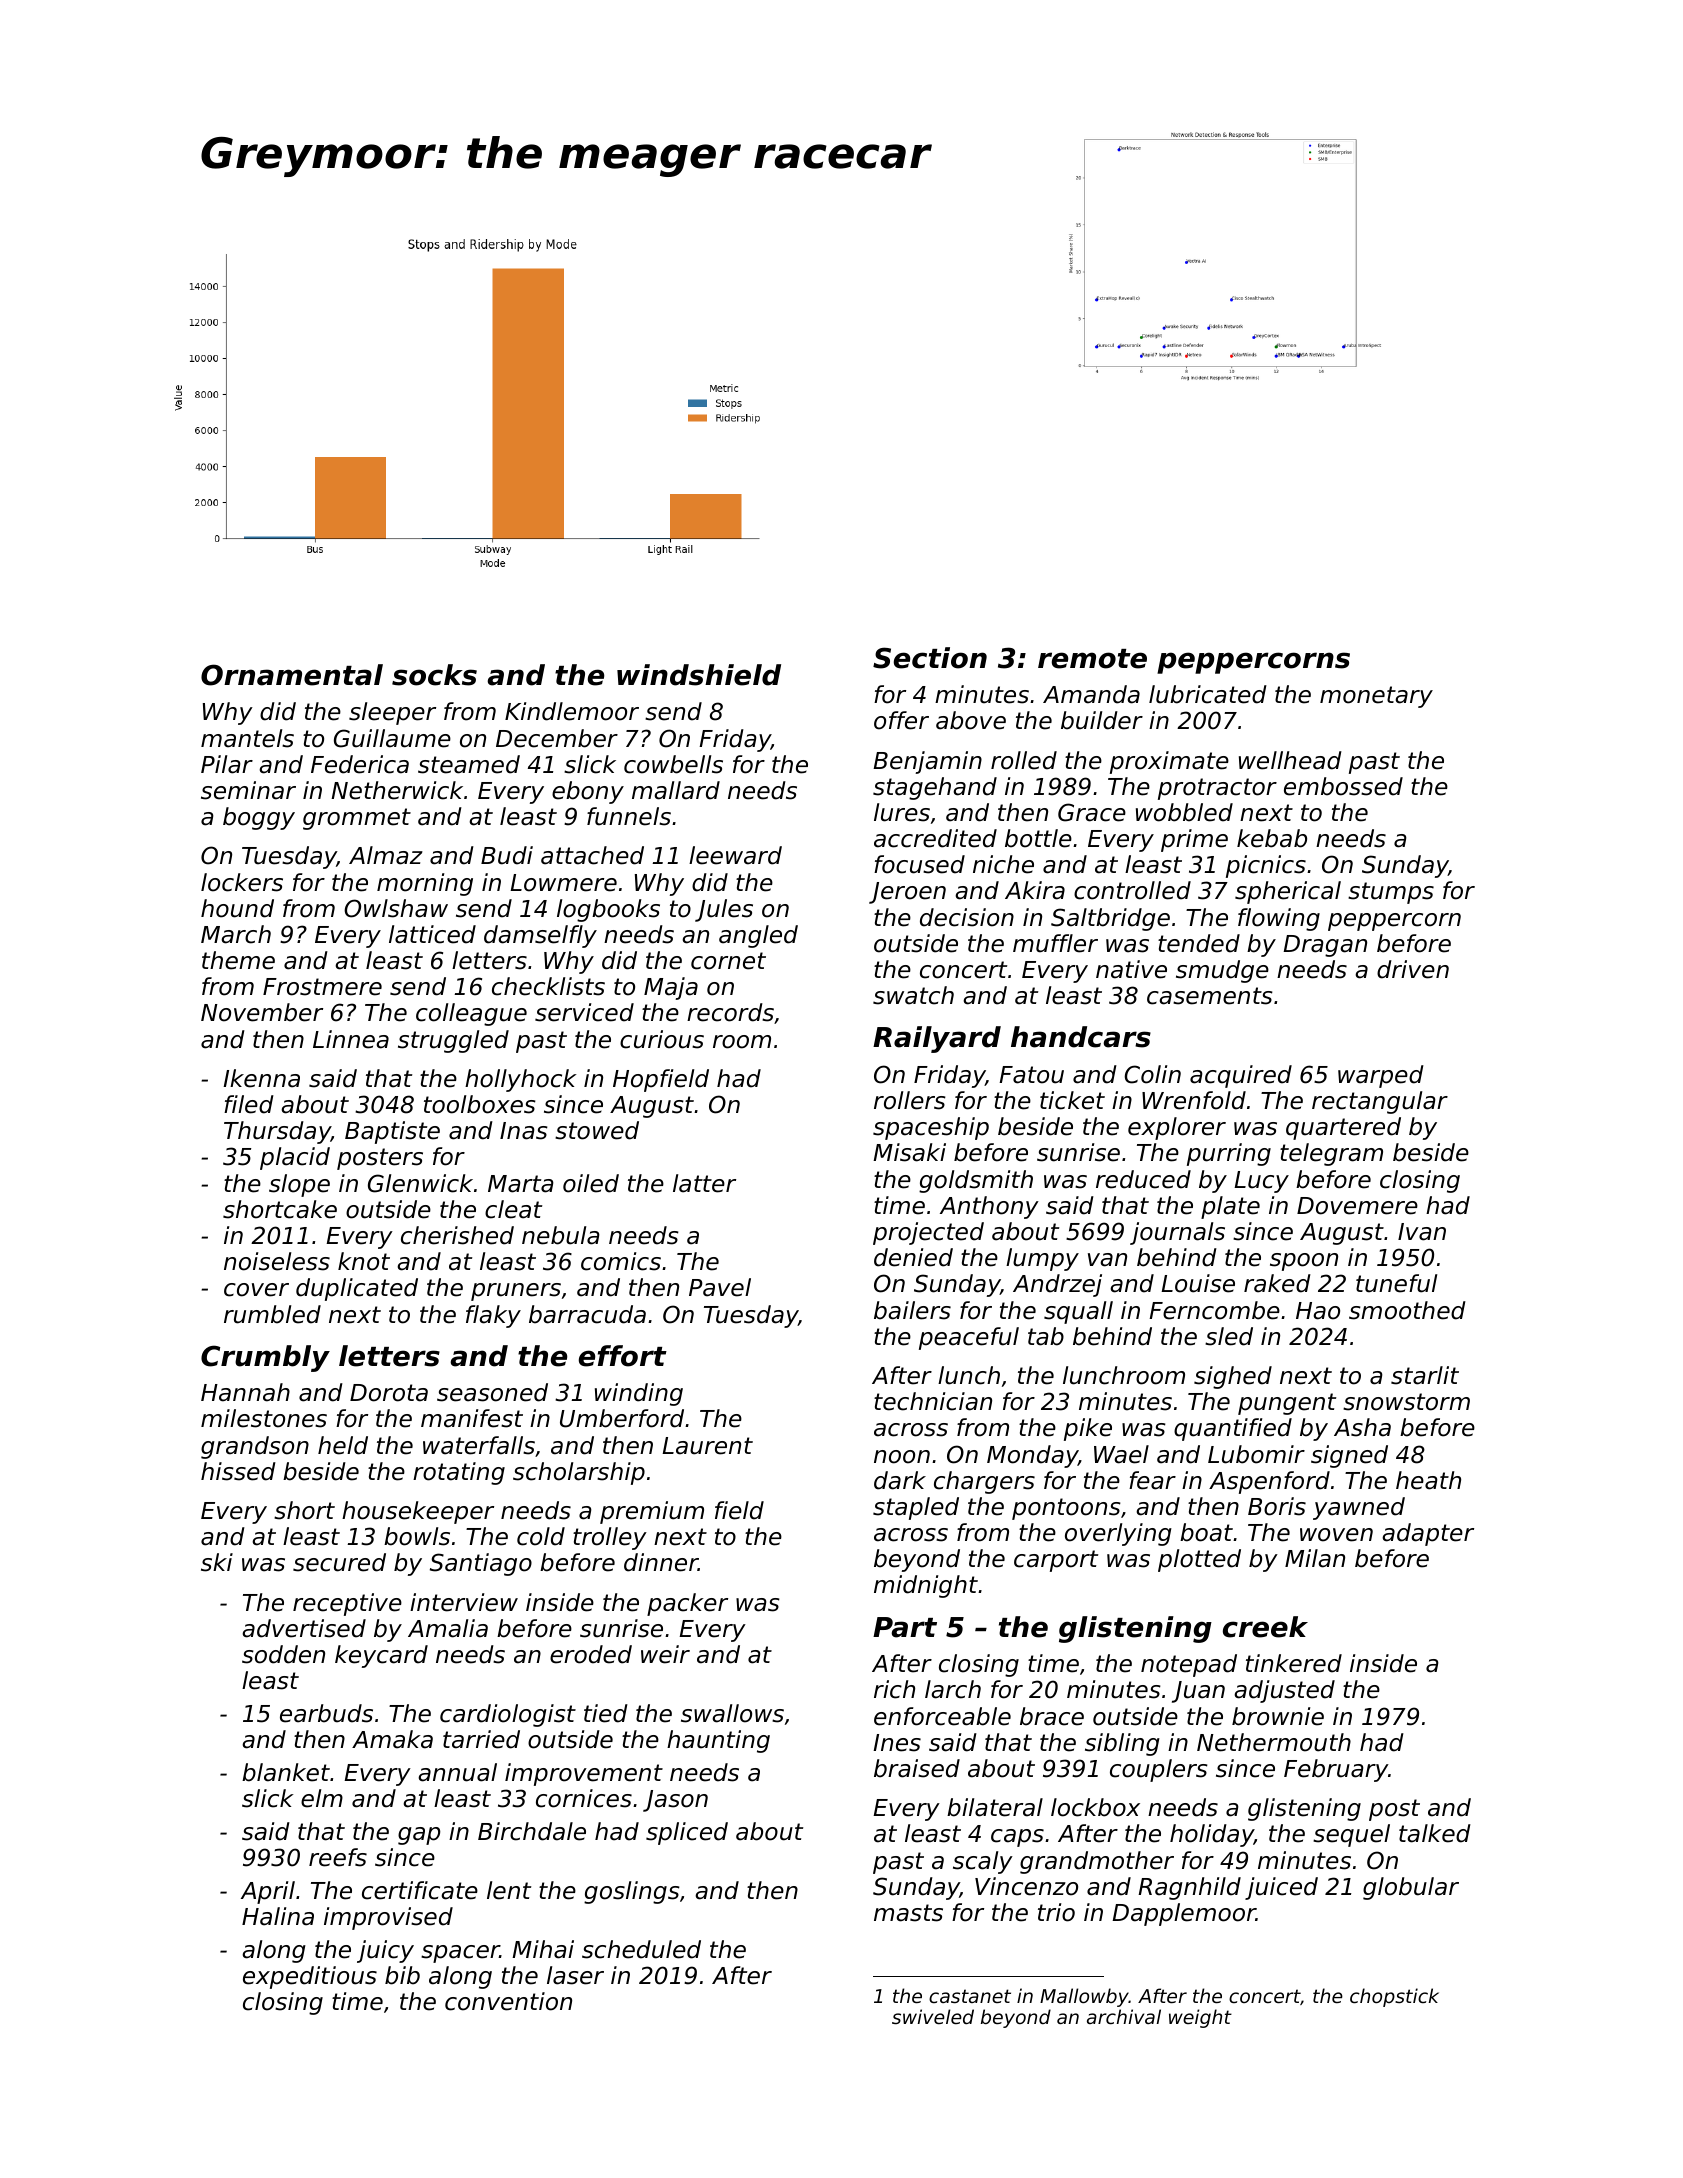  What do you see at coordinates (434, 675) in the screenshot?
I see `socks` at bounding box center [434, 675].
